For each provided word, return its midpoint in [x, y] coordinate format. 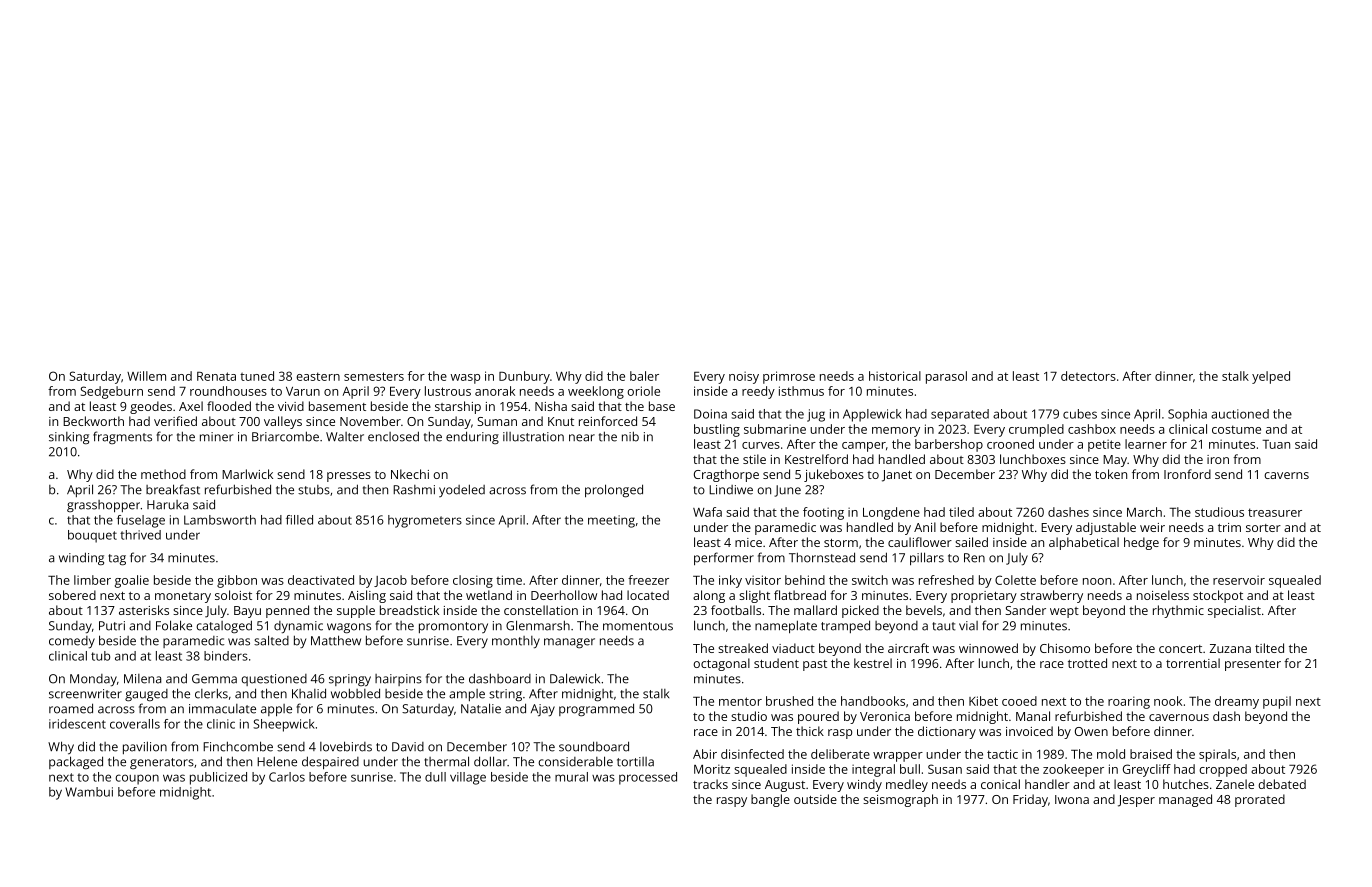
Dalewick [575, 678]
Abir [705, 754]
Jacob [390, 581]
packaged [76, 763]
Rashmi [414, 490]
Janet [897, 476]
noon [1097, 581]
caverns [1286, 475]
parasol [946, 377]
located [648, 595]
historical [895, 376]
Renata [216, 376]
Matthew [336, 640]
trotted [1087, 663]
